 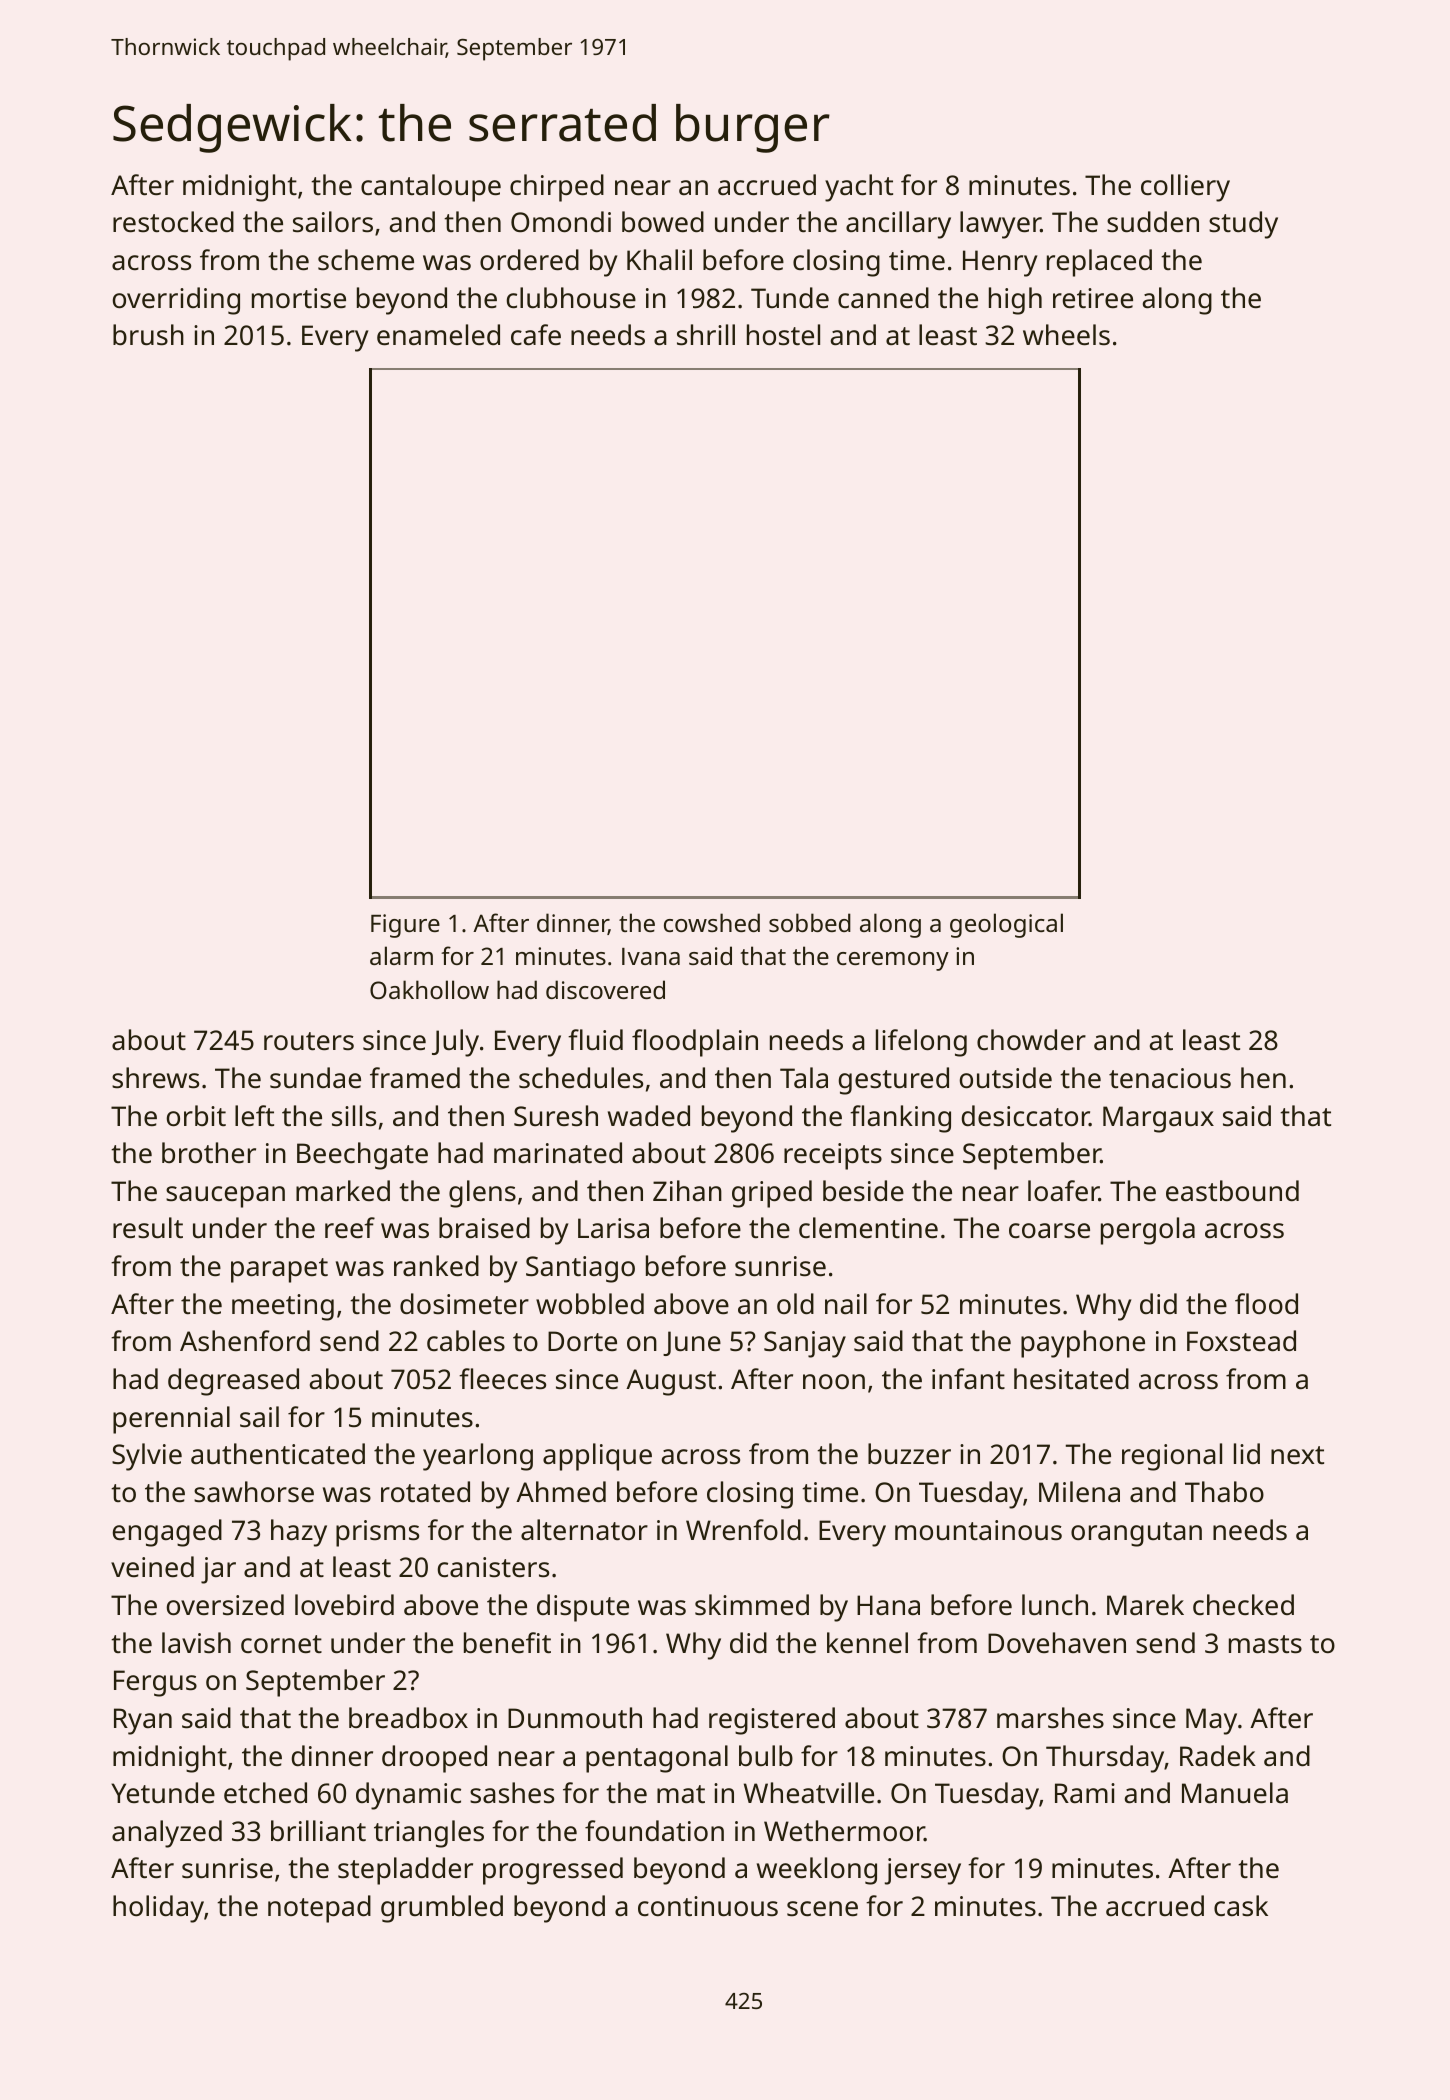 What do you see at coordinates (605, 989) in the image?
I see `discovered` at bounding box center [605, 989].
